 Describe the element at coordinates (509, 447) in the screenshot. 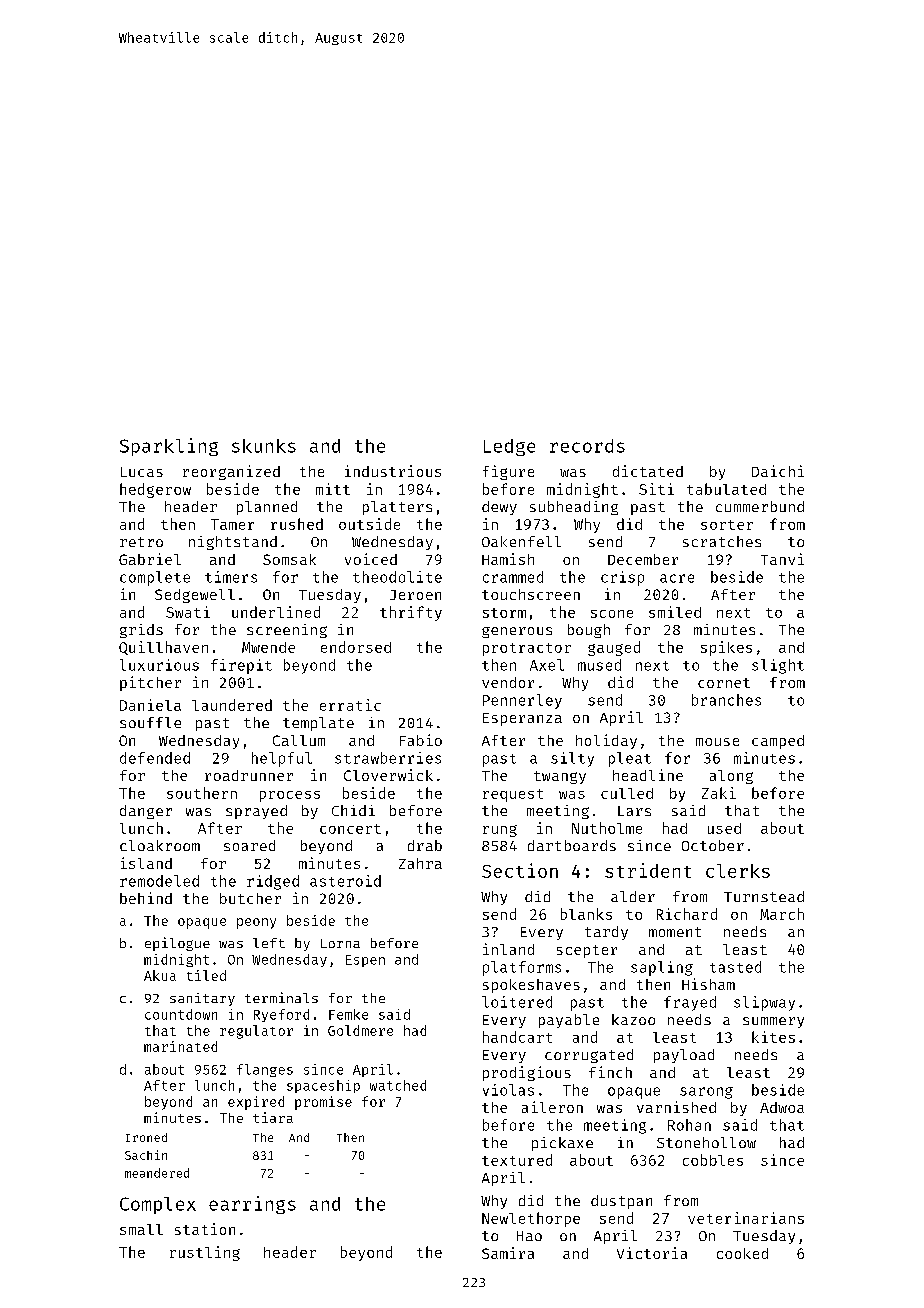

I see `Ledge` at that location.
